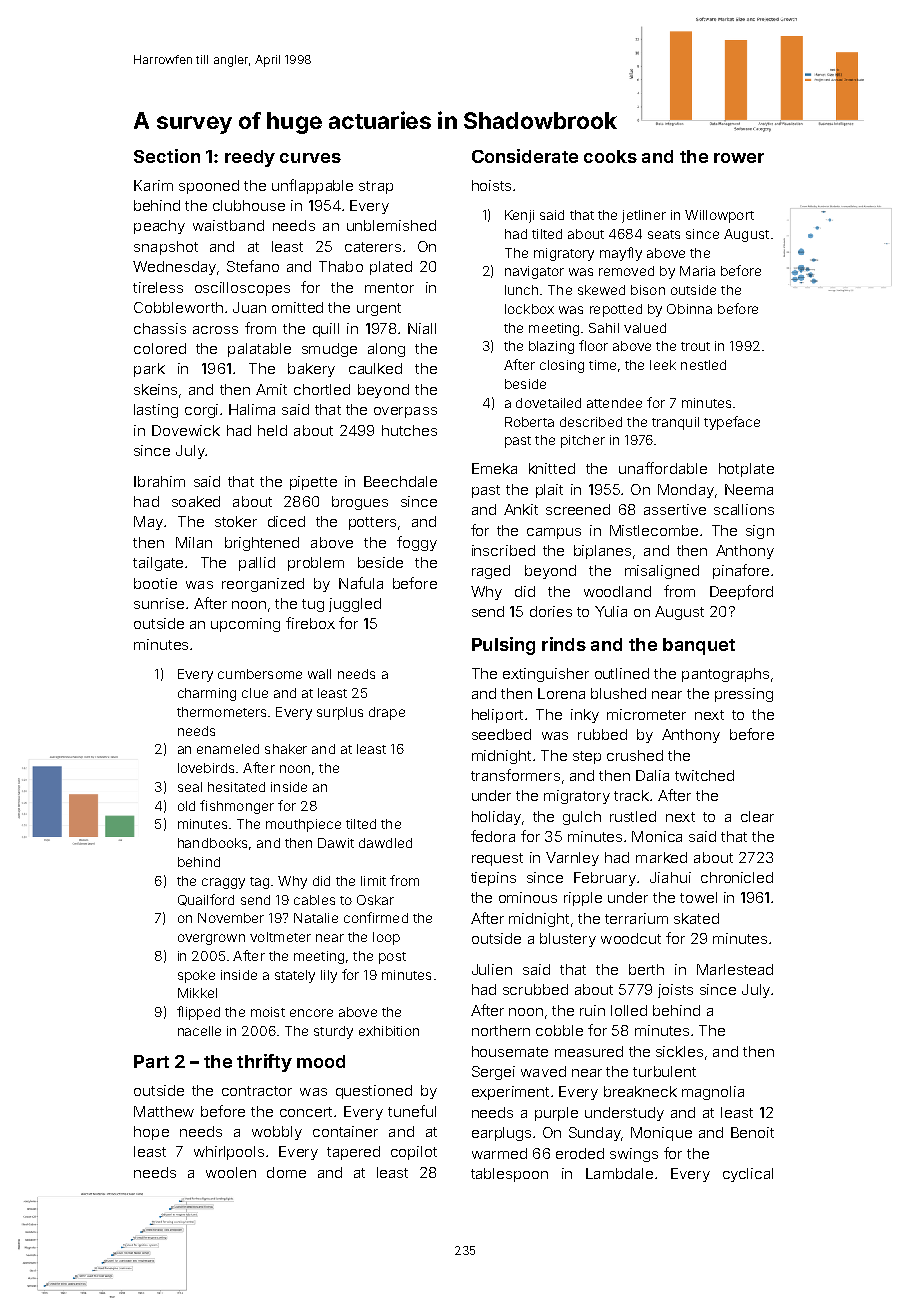  Describe the element at coordinates (392, 958) in the page. I see `post` at that location.
